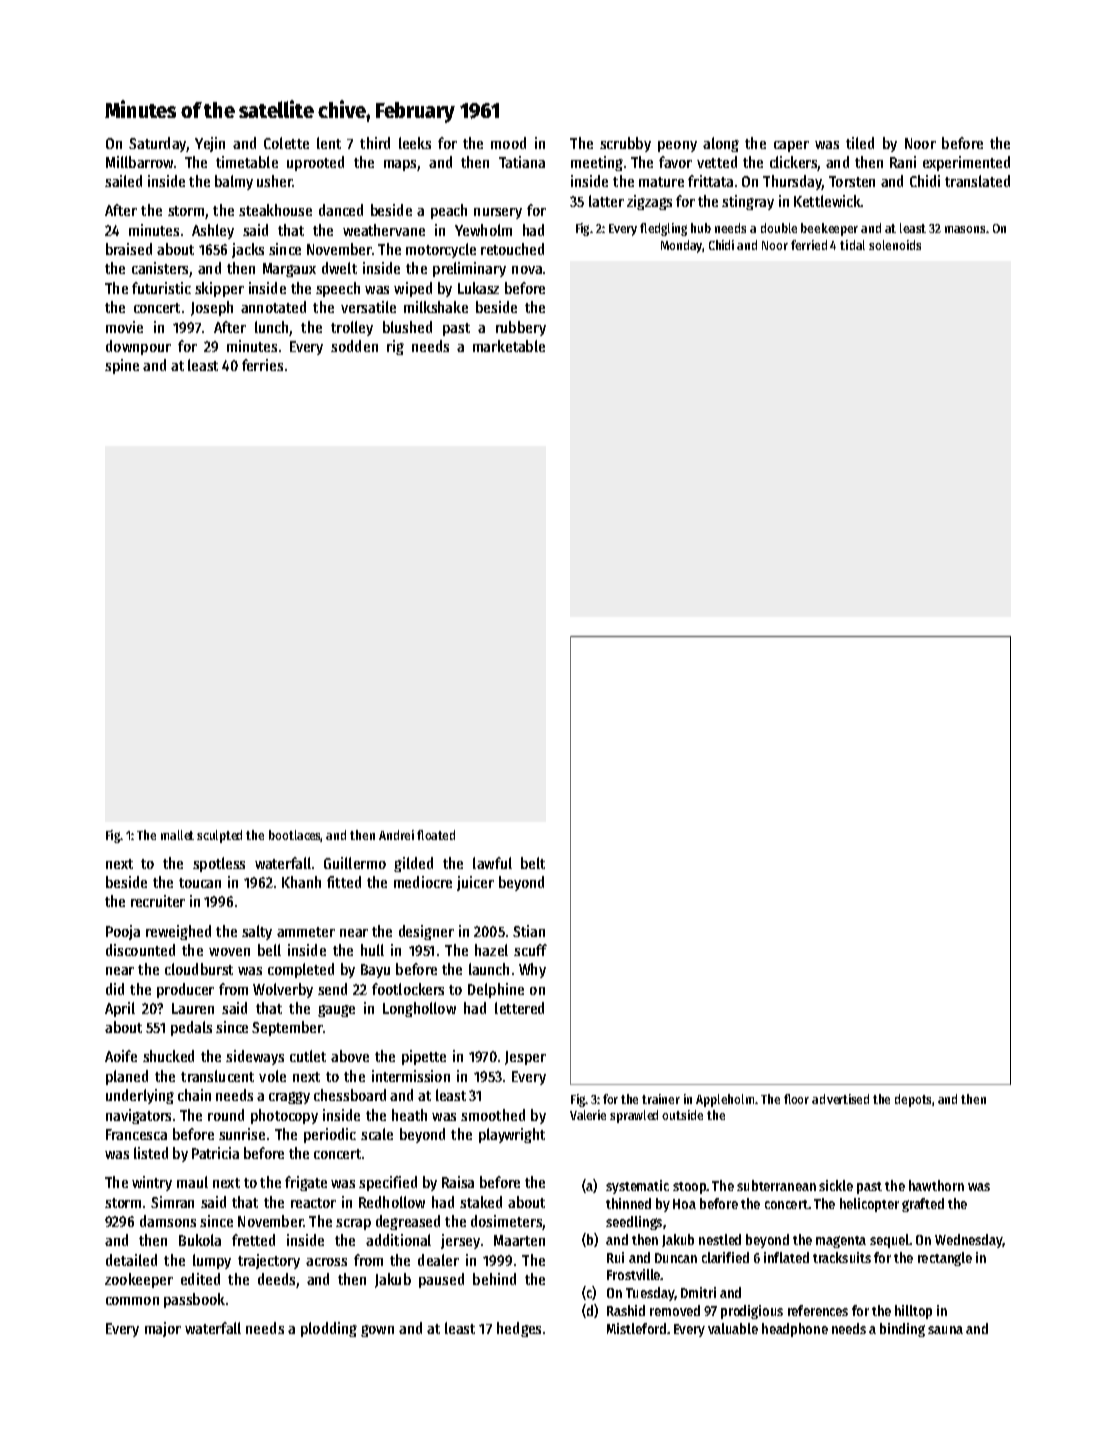 This document has width=1116, height=1444. What do you see at coordinates (533, 863) in the document?
I see `belt` at bounding box center [533, 863].
